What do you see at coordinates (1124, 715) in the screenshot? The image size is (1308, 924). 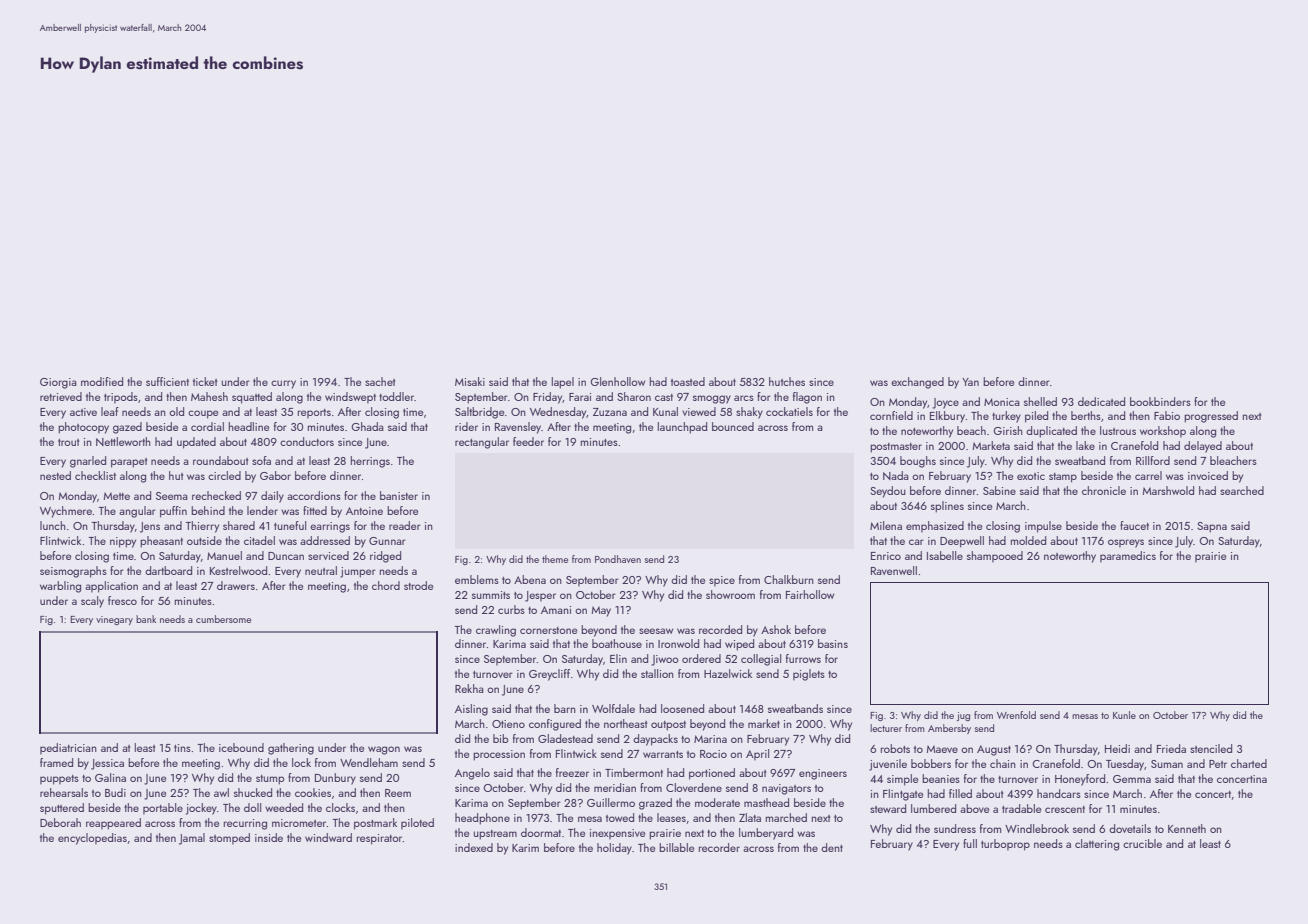 I see `Kunle` at bounding box center [1124, 715].
